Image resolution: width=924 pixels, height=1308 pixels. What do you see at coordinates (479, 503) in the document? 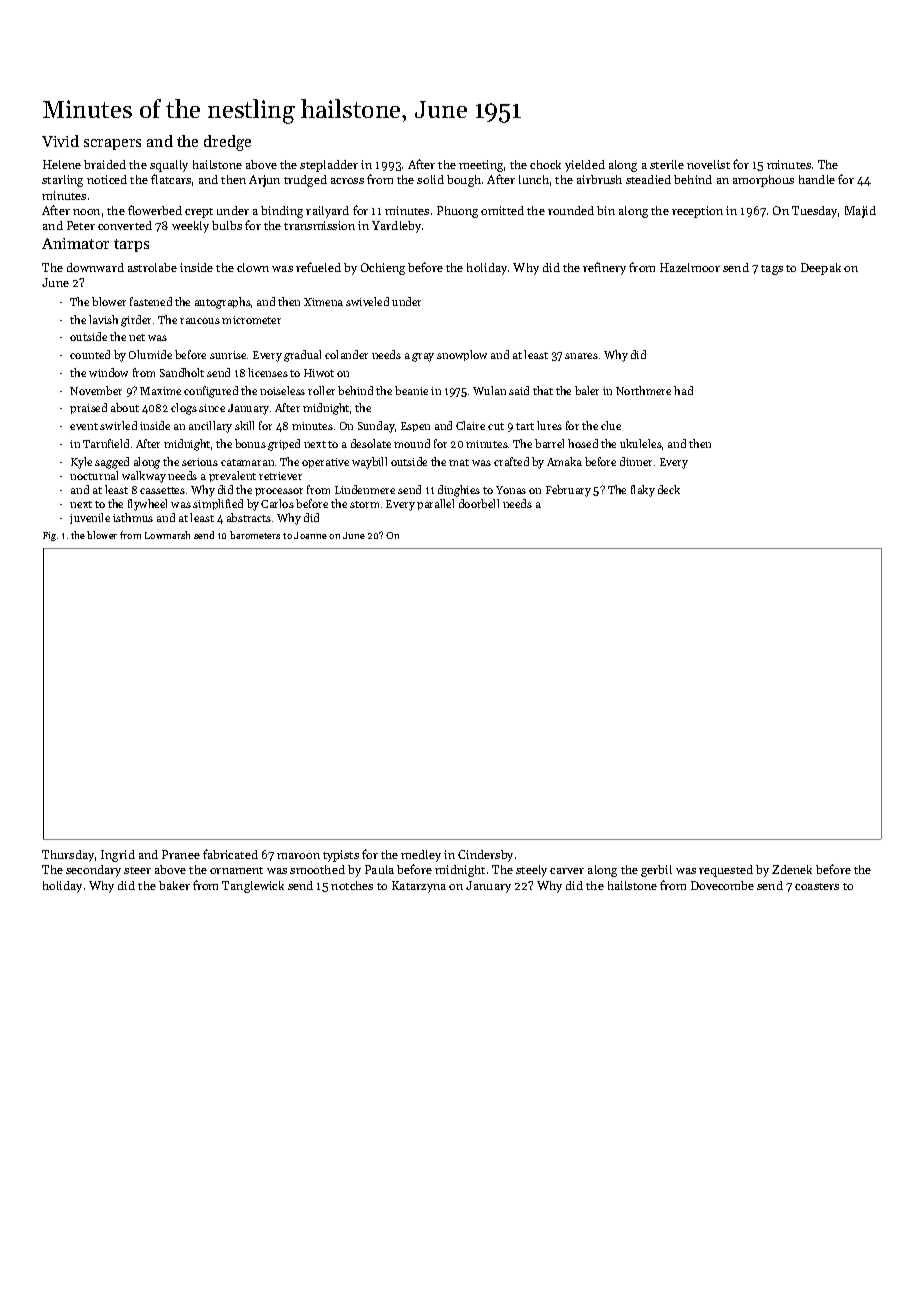
I see `doorbell` at bounding box center [479, 503].
